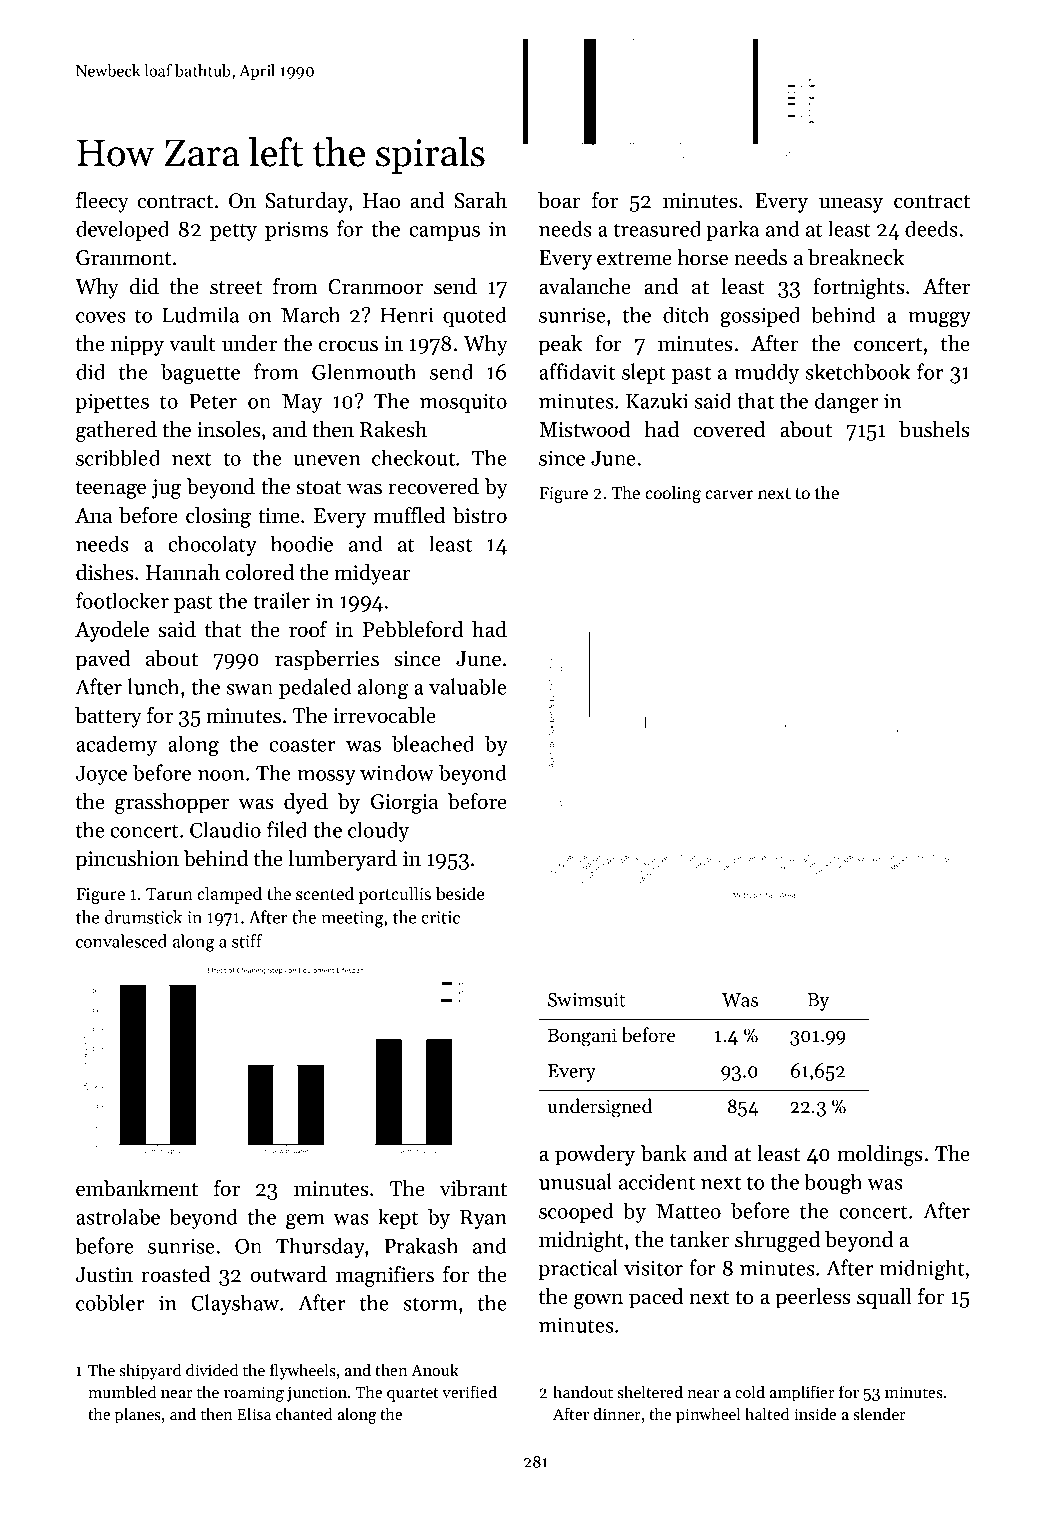 This document has width=1046, height=1515. Describe the element at coordinates (729, 494) in the document. I see `carver` at that location.
